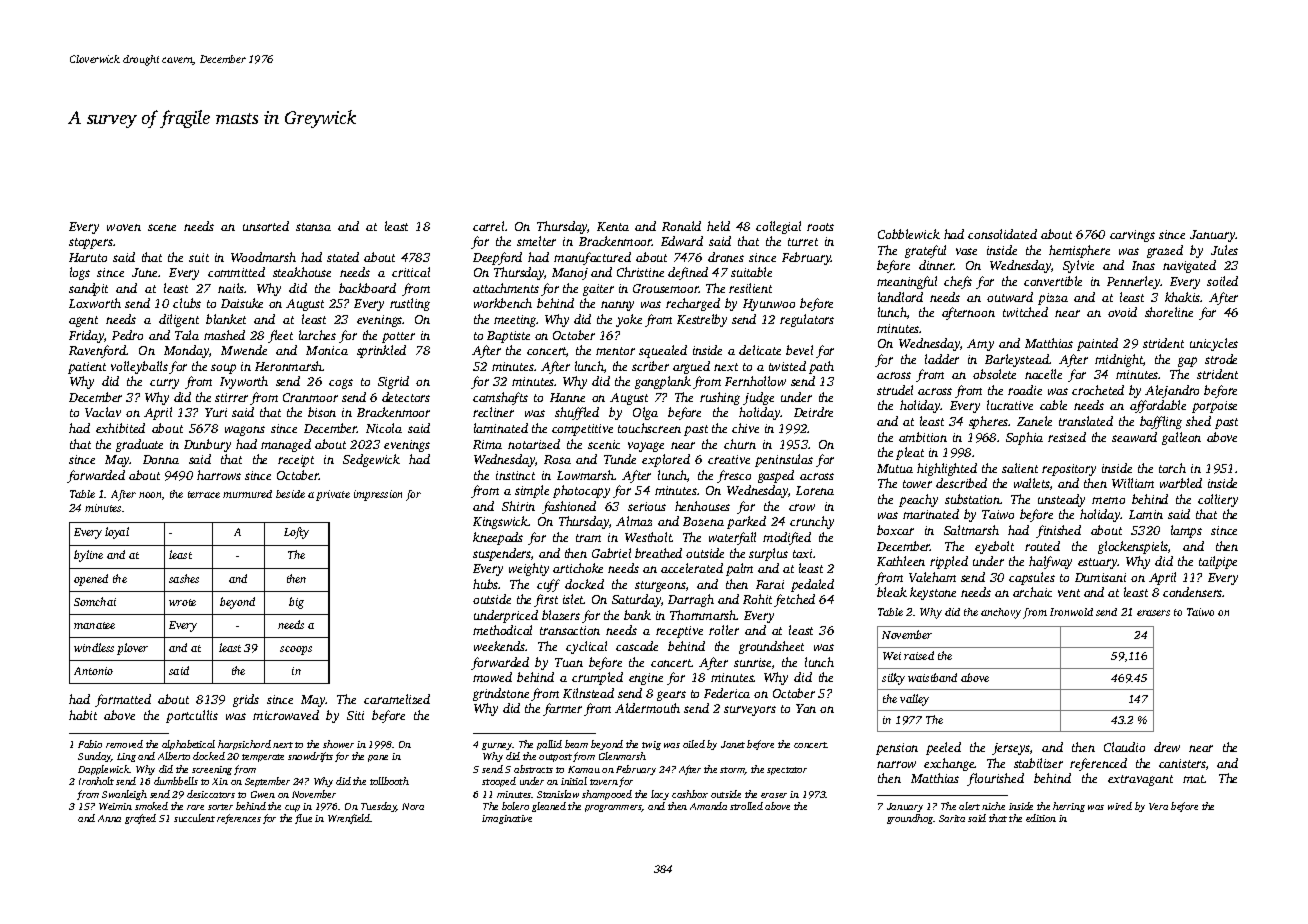 The height and width of the page is (924, 1308). What do you see at coordinates (290, 494) in the page?
I see `beside` at bounding box center [290, 494].
